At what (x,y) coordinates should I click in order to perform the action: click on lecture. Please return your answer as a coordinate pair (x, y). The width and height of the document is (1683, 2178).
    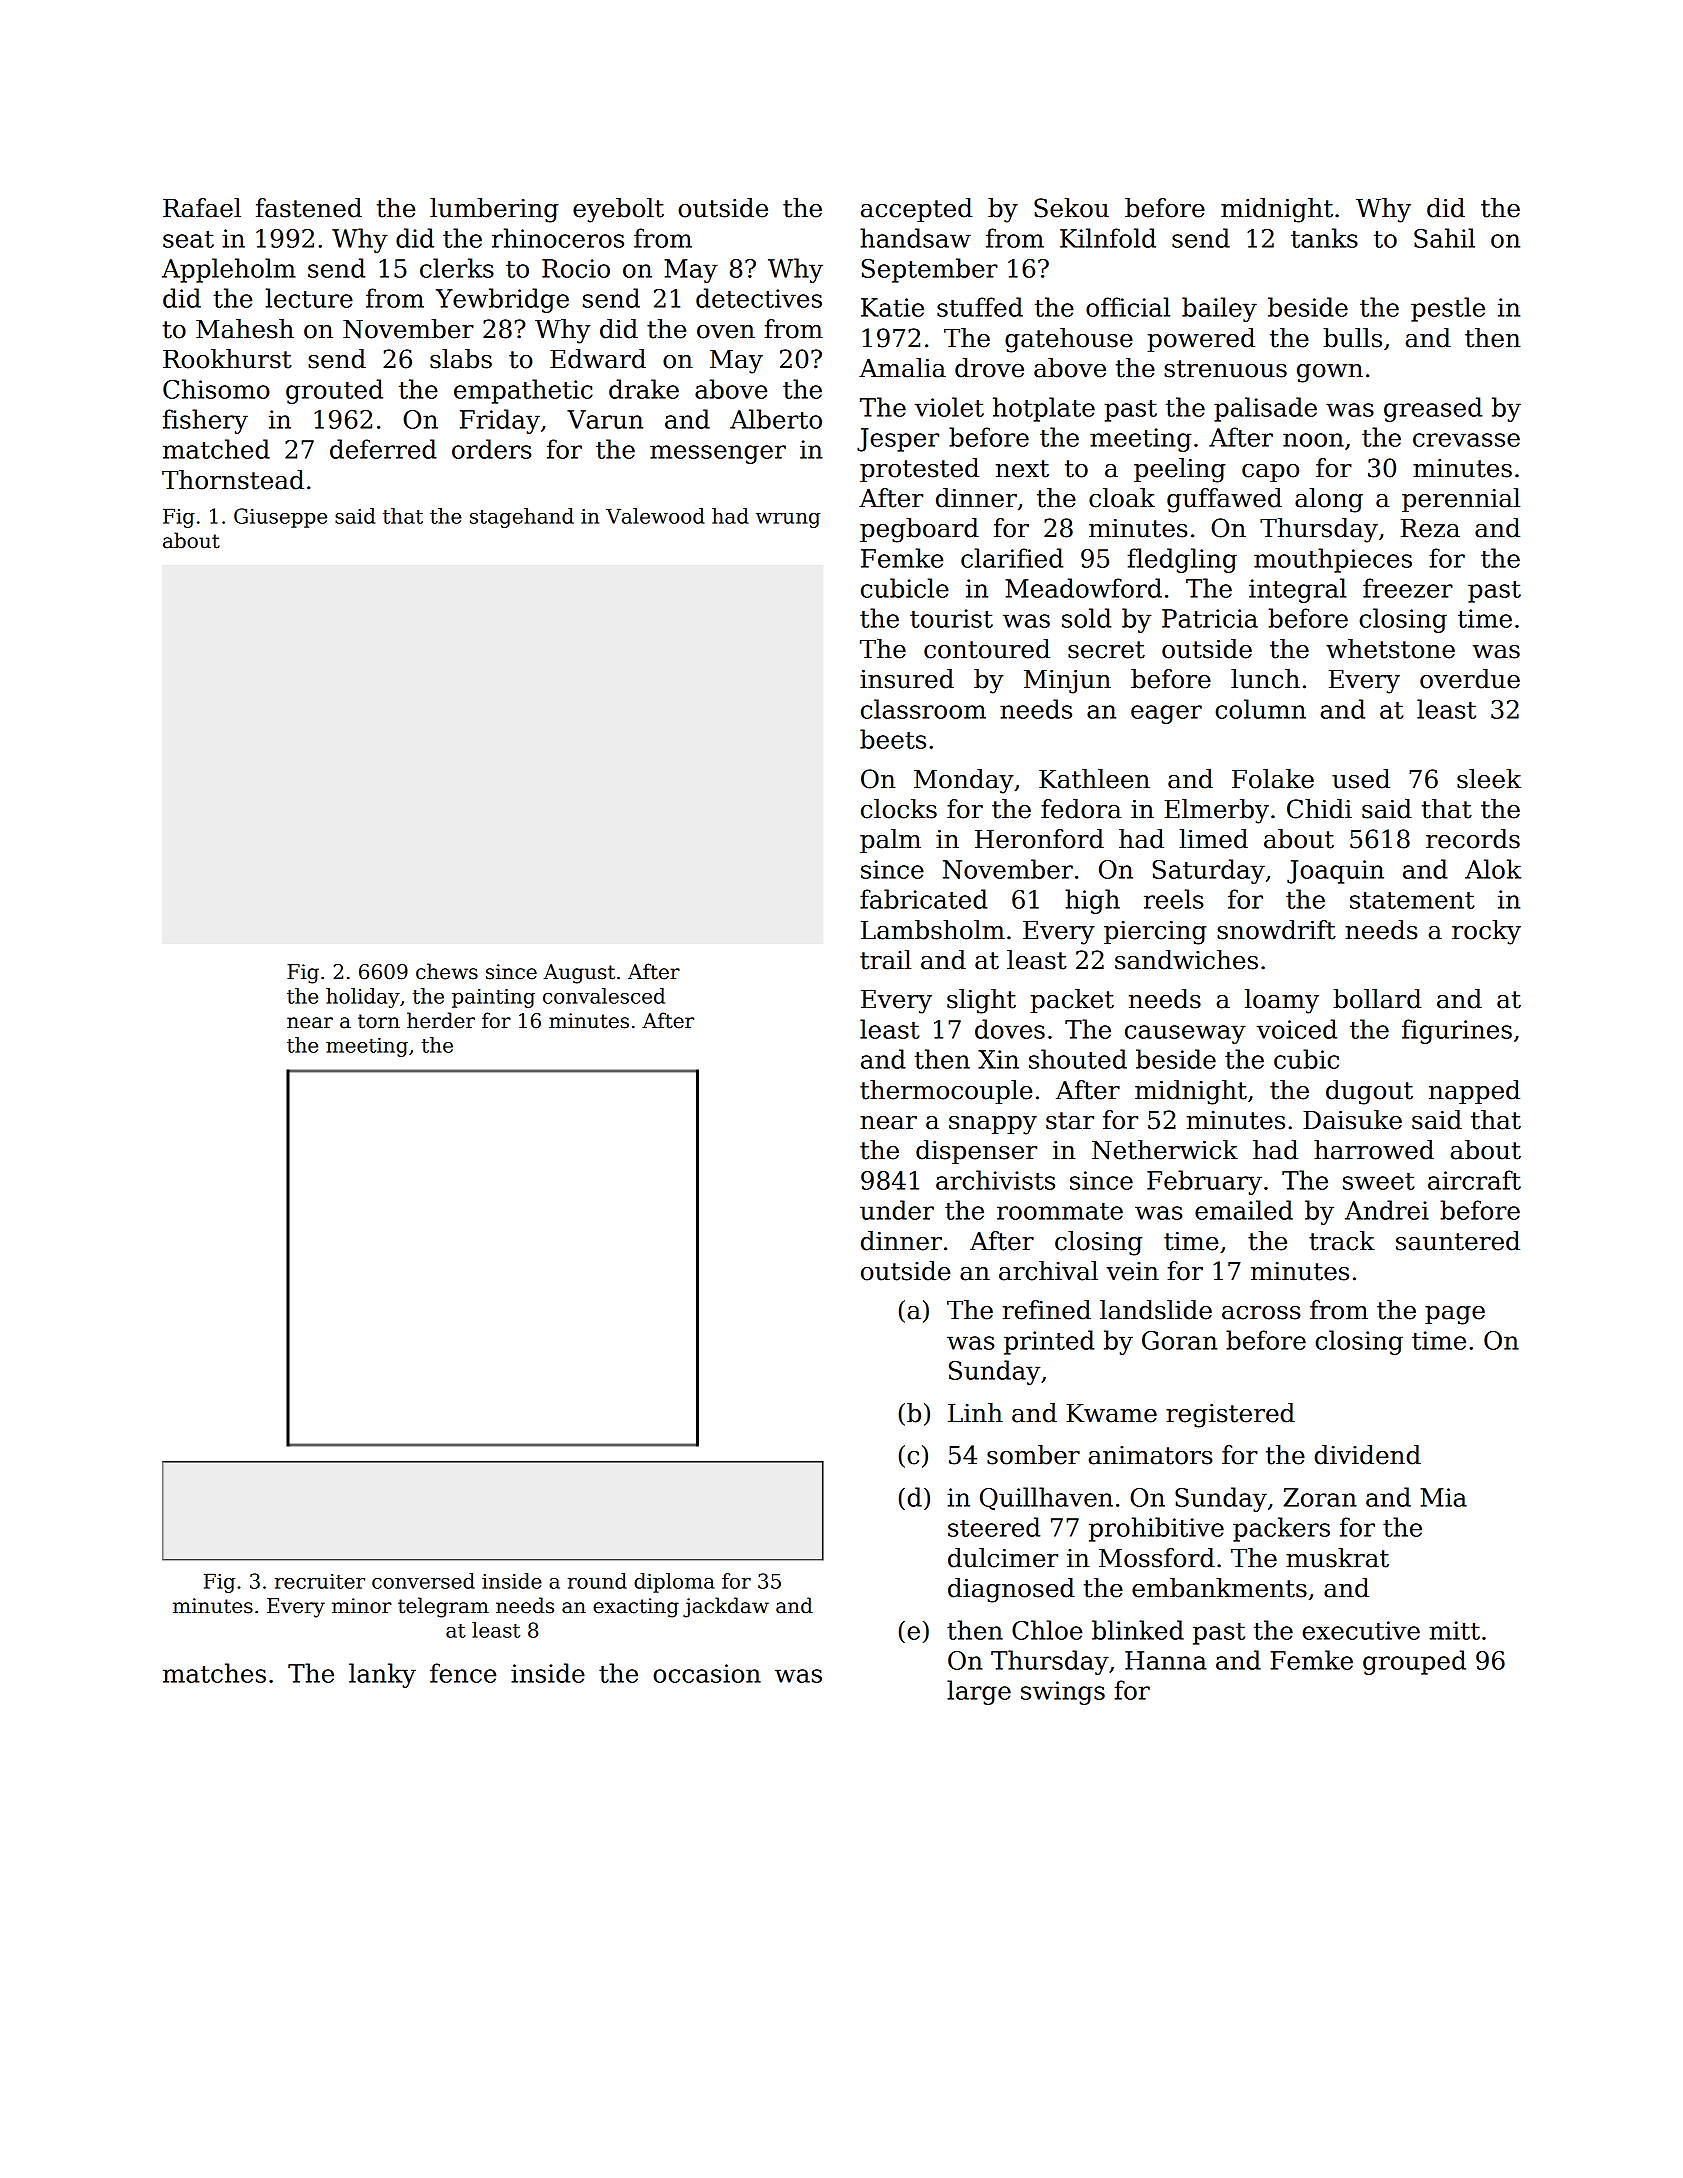
    Looking at the image, I should click on (309, 298).
